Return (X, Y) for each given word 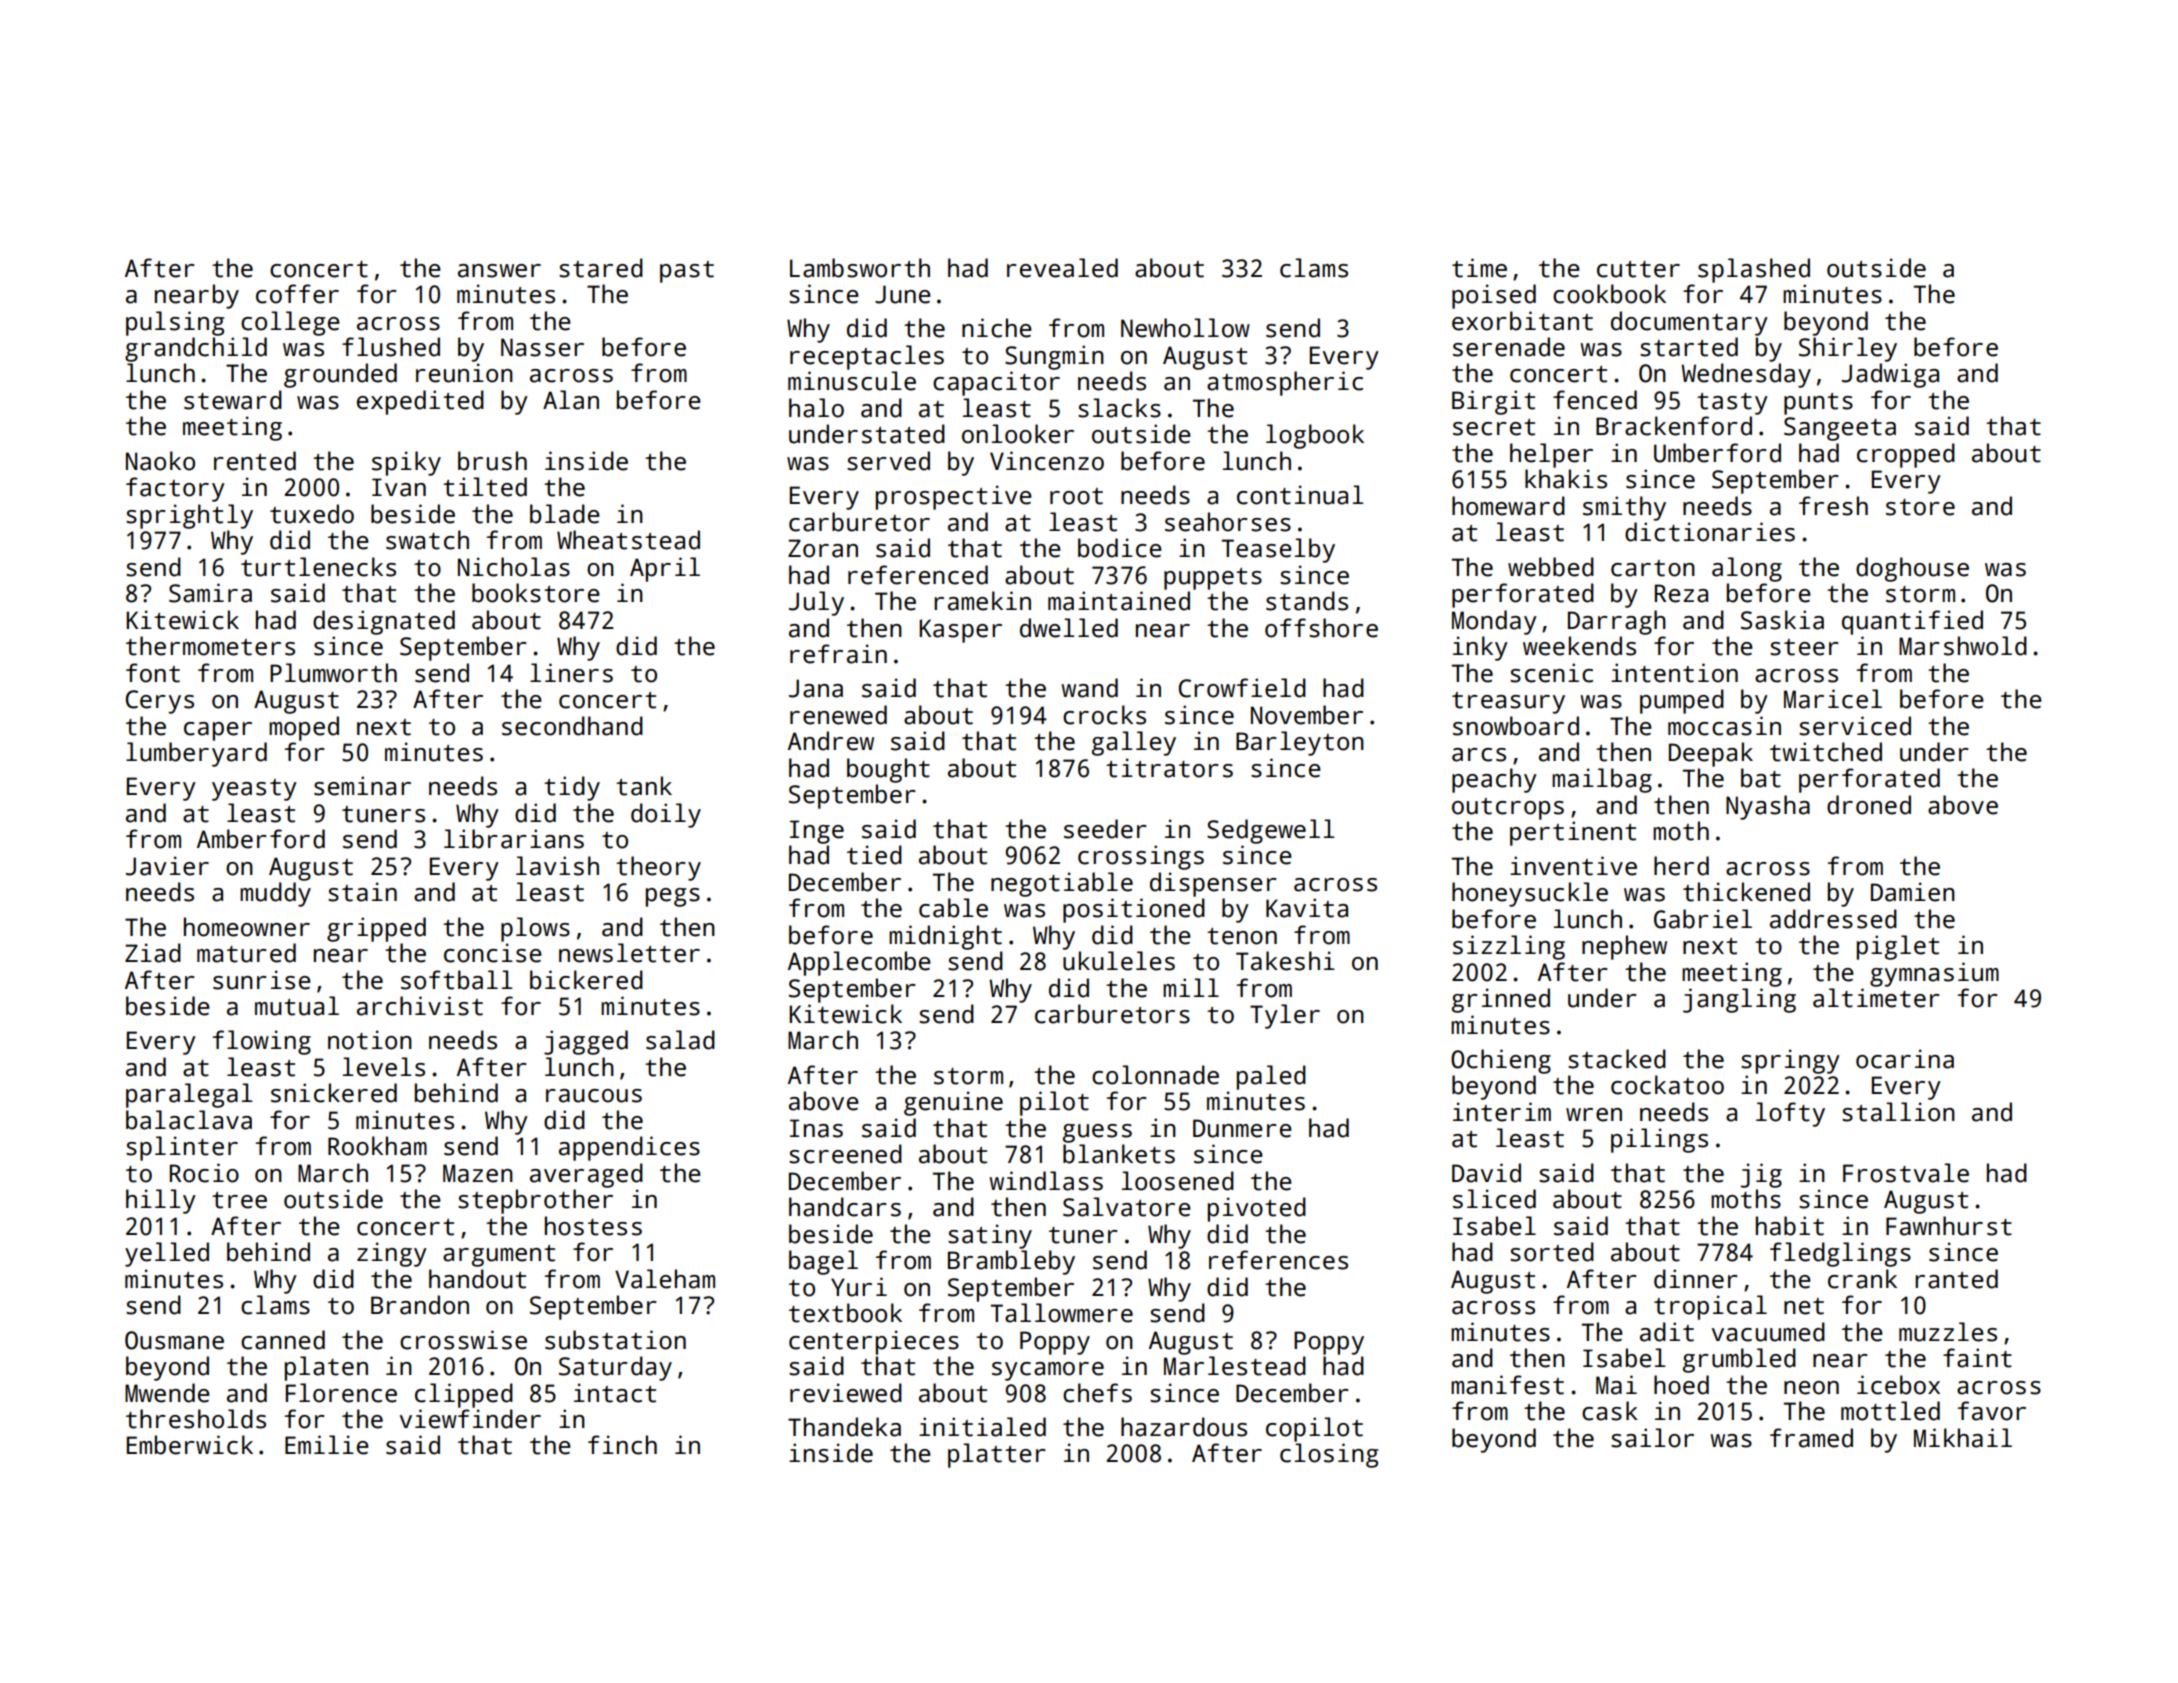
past (687, 272)
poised (1494, 296)
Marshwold (1963, 646)
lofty (1790, 1114)
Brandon (420, 1305)
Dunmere (1242, 1128)
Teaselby (1278, 550)
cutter (1638, 269)
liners (571, 673)
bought (888, 770)
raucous (594, 1096)
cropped (1906, 455)
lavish (557, 866)
